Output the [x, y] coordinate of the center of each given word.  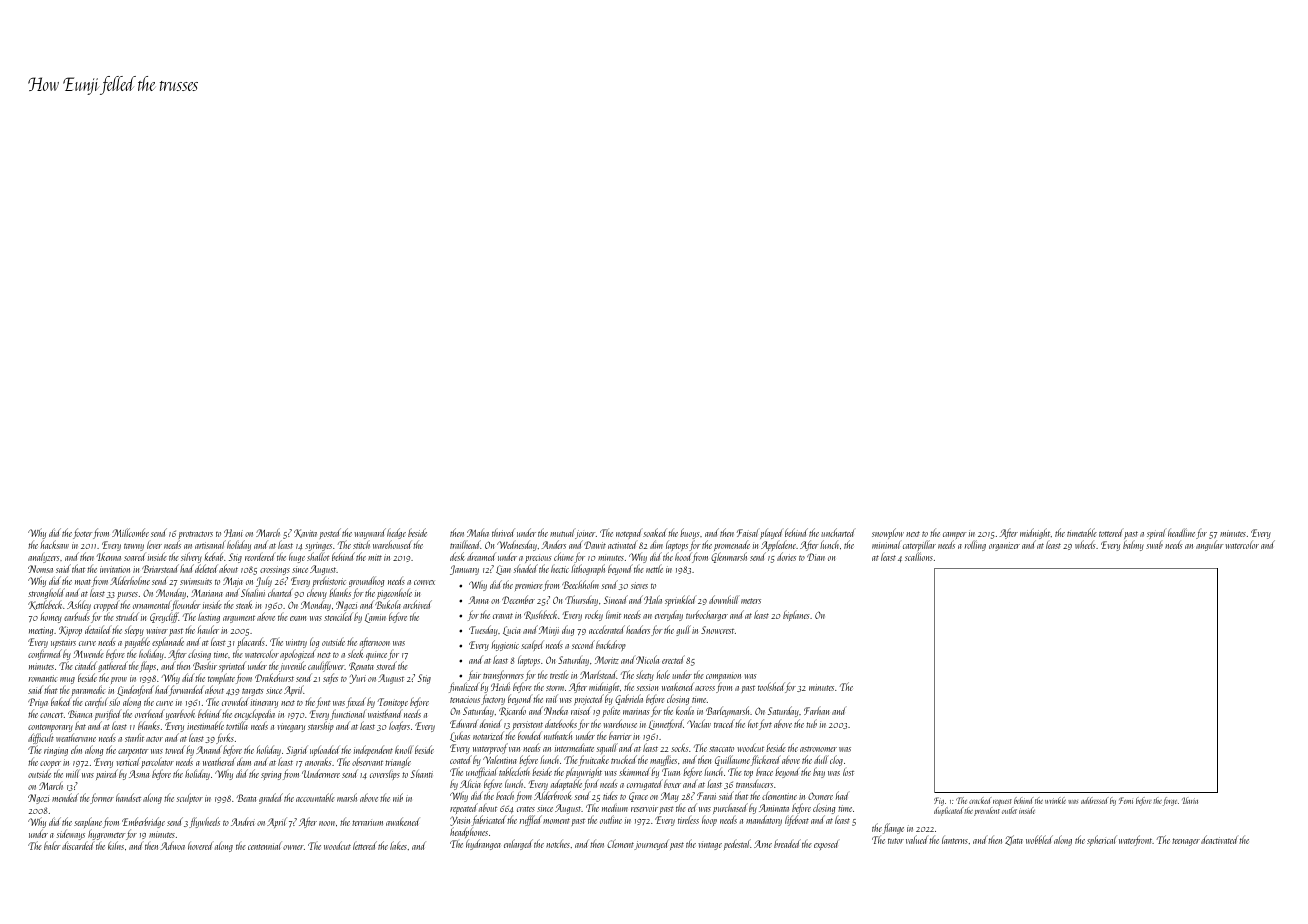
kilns [116, 846]
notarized [488, 736]
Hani [233, 533]
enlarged [518, 844]
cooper [50, 764]
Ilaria [1190, 800]
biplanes [796, 615]
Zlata [1014, 840]
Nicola [647, 659]
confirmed [45, 654]
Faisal [747, 533]
